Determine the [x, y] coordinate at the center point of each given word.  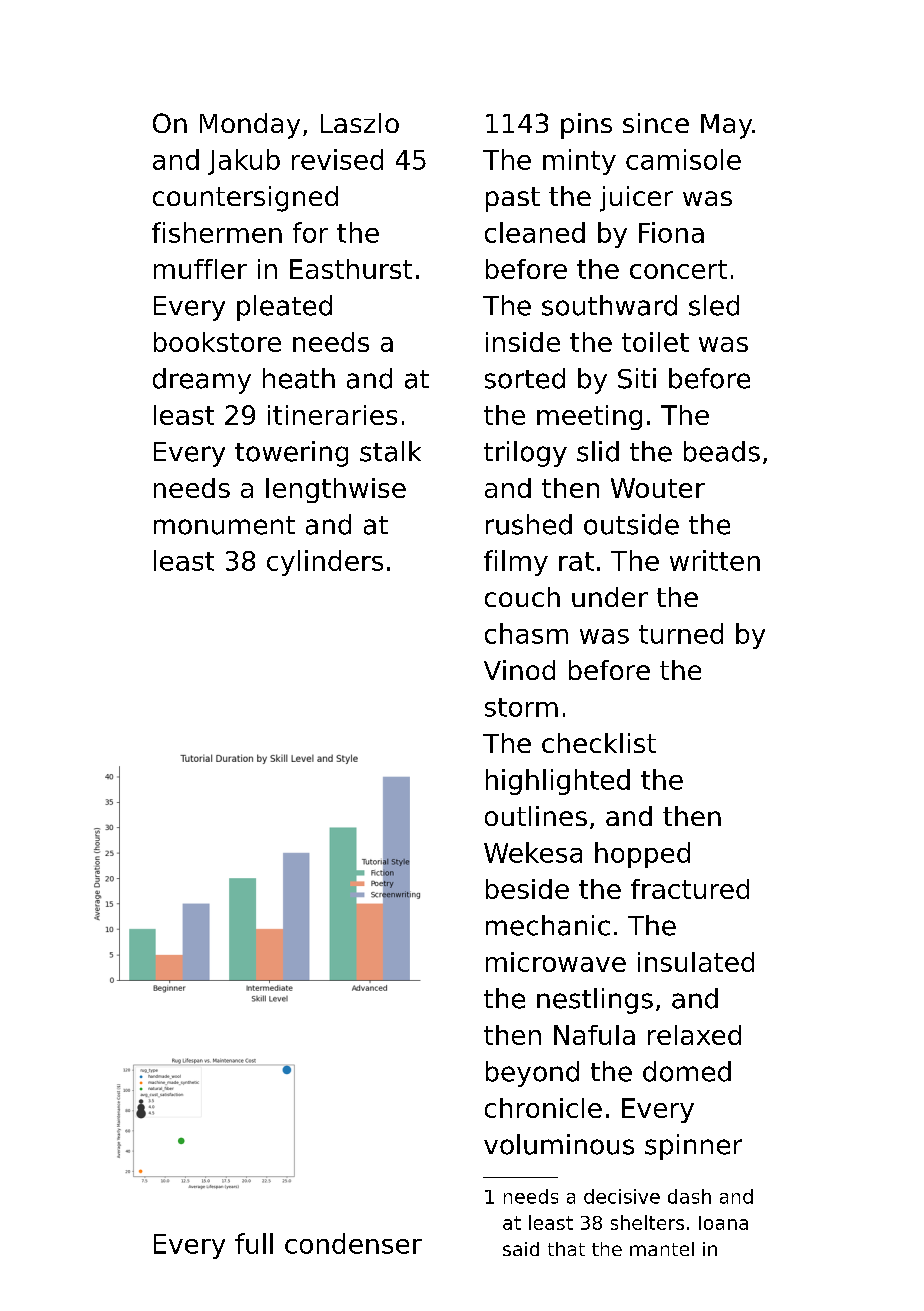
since [656, 123]
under [610, 597]
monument [224, 525]
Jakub [244, 162]
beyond [532, 1074]
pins [586, 126]
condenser [353, 1243]
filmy [516, 563]
